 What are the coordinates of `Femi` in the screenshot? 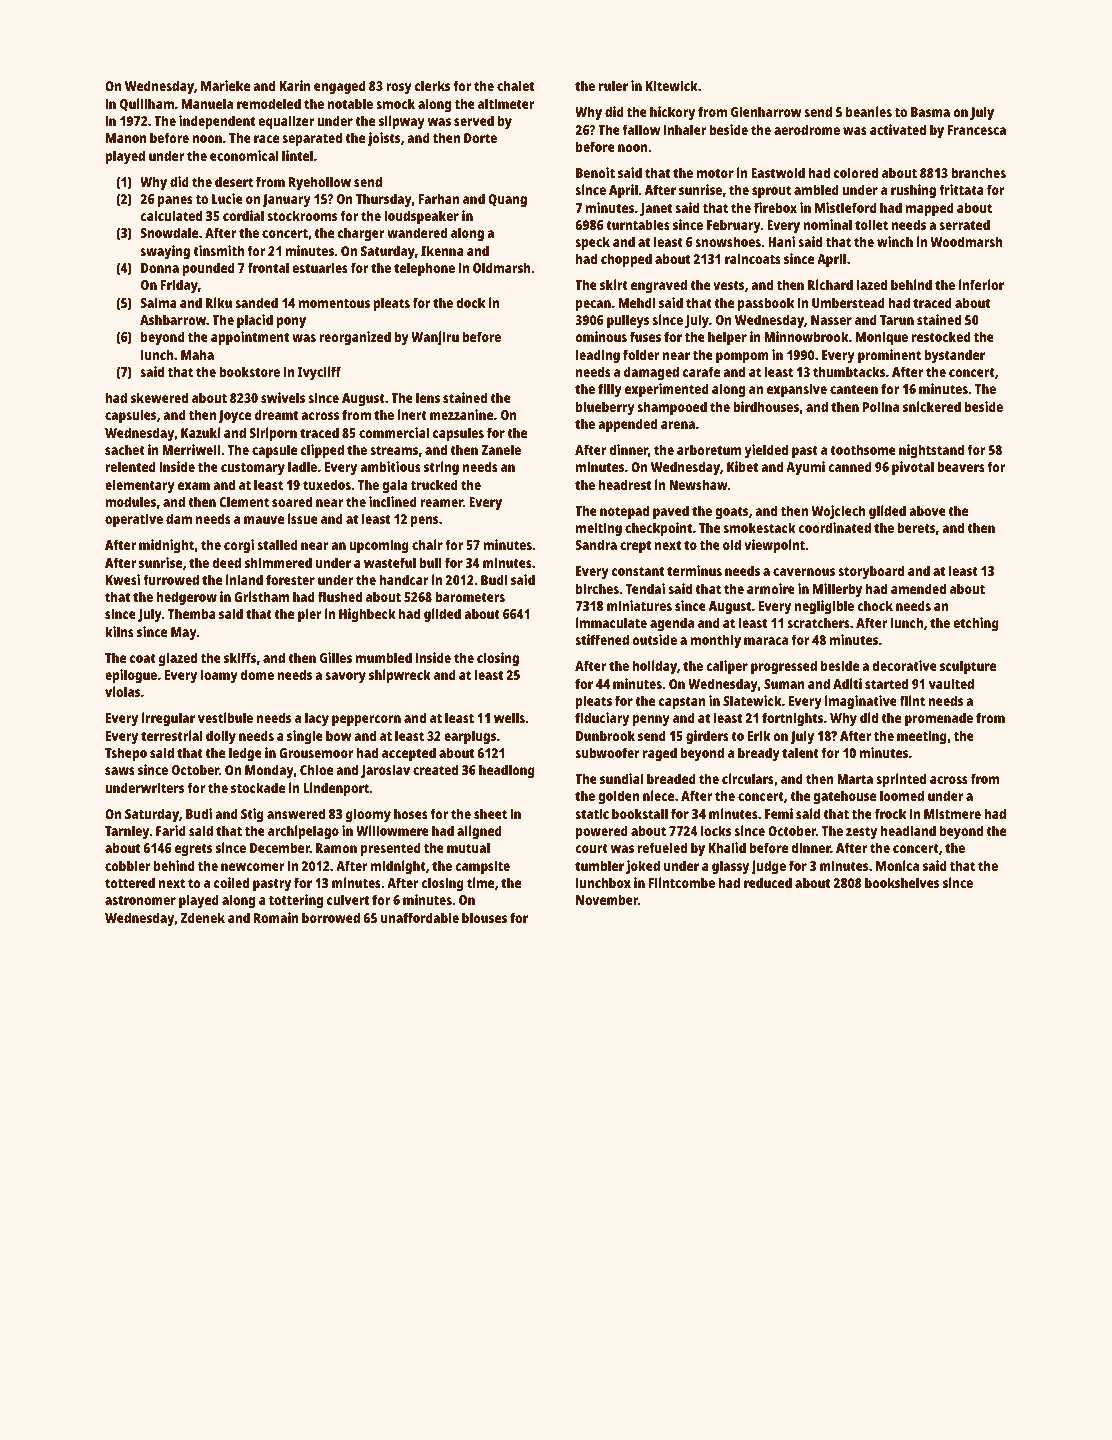 It's located at (779, 813).
